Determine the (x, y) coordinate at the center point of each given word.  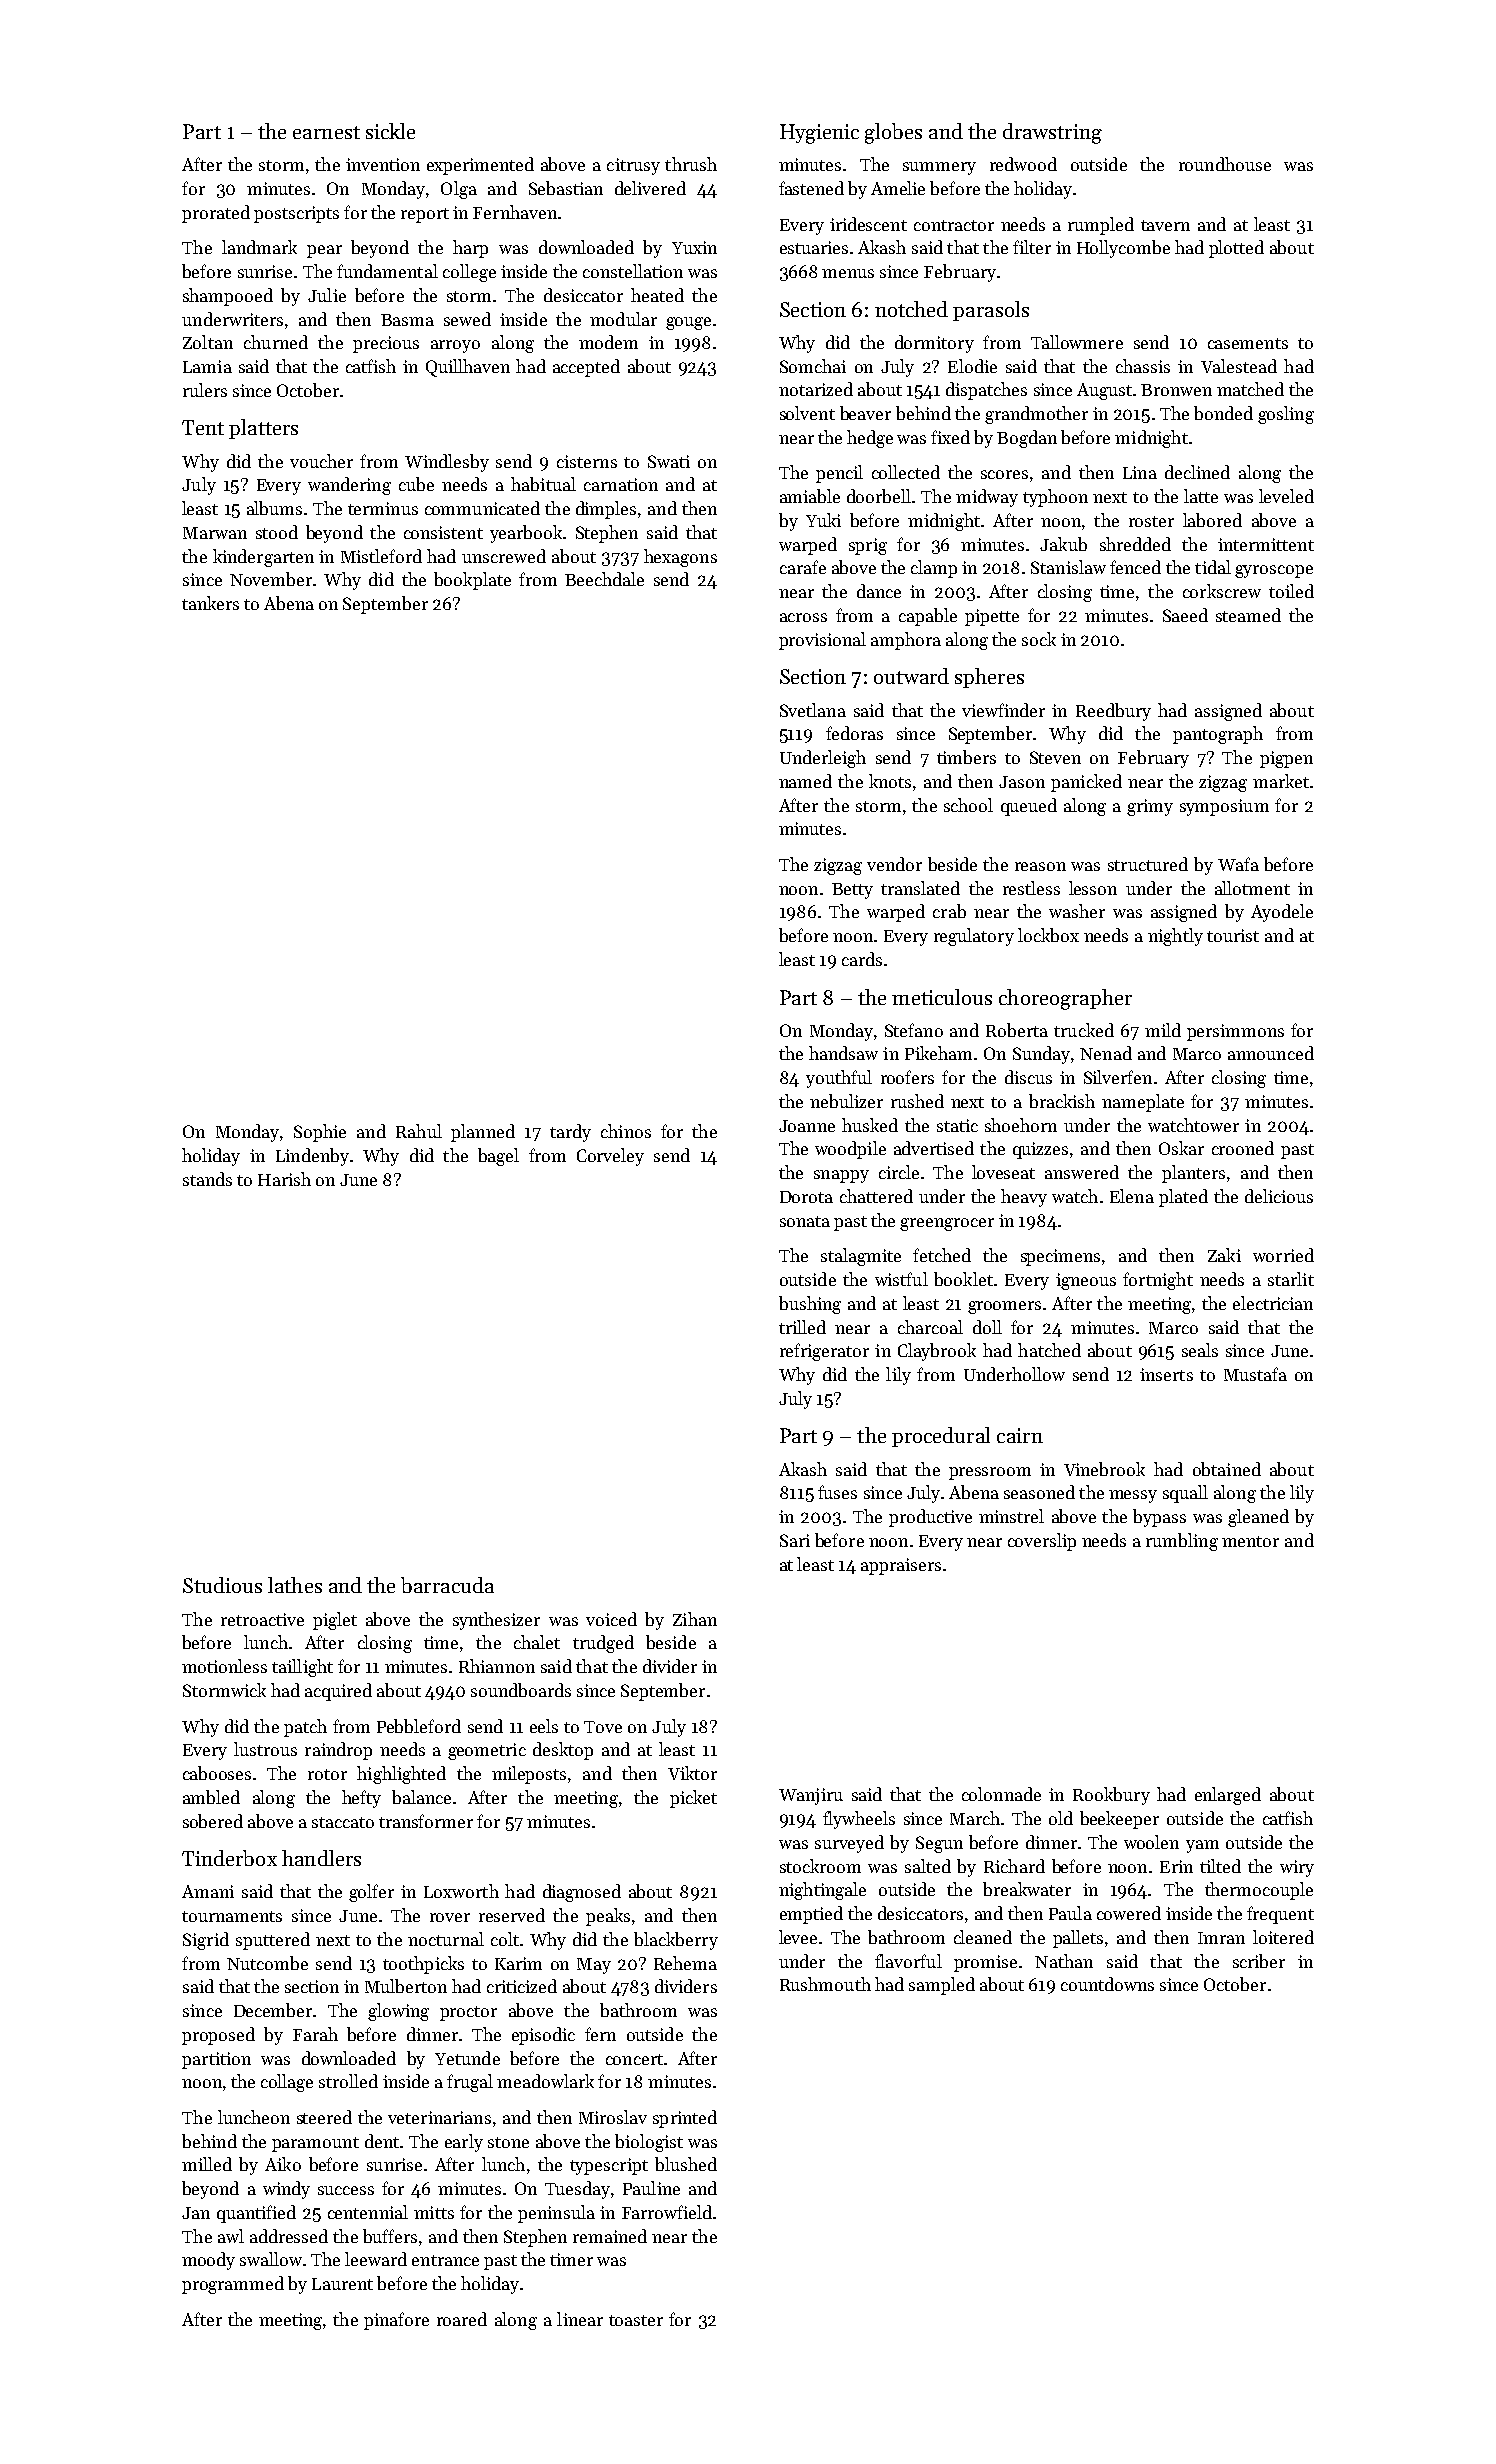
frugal (470, 2083)
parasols (991, 311)
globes (893, 133)
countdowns (1107, 1984)
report (425, 215)
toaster (636, 2320)
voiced (611, 1619)
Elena (1132, 1196)
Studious (222, 1585)
